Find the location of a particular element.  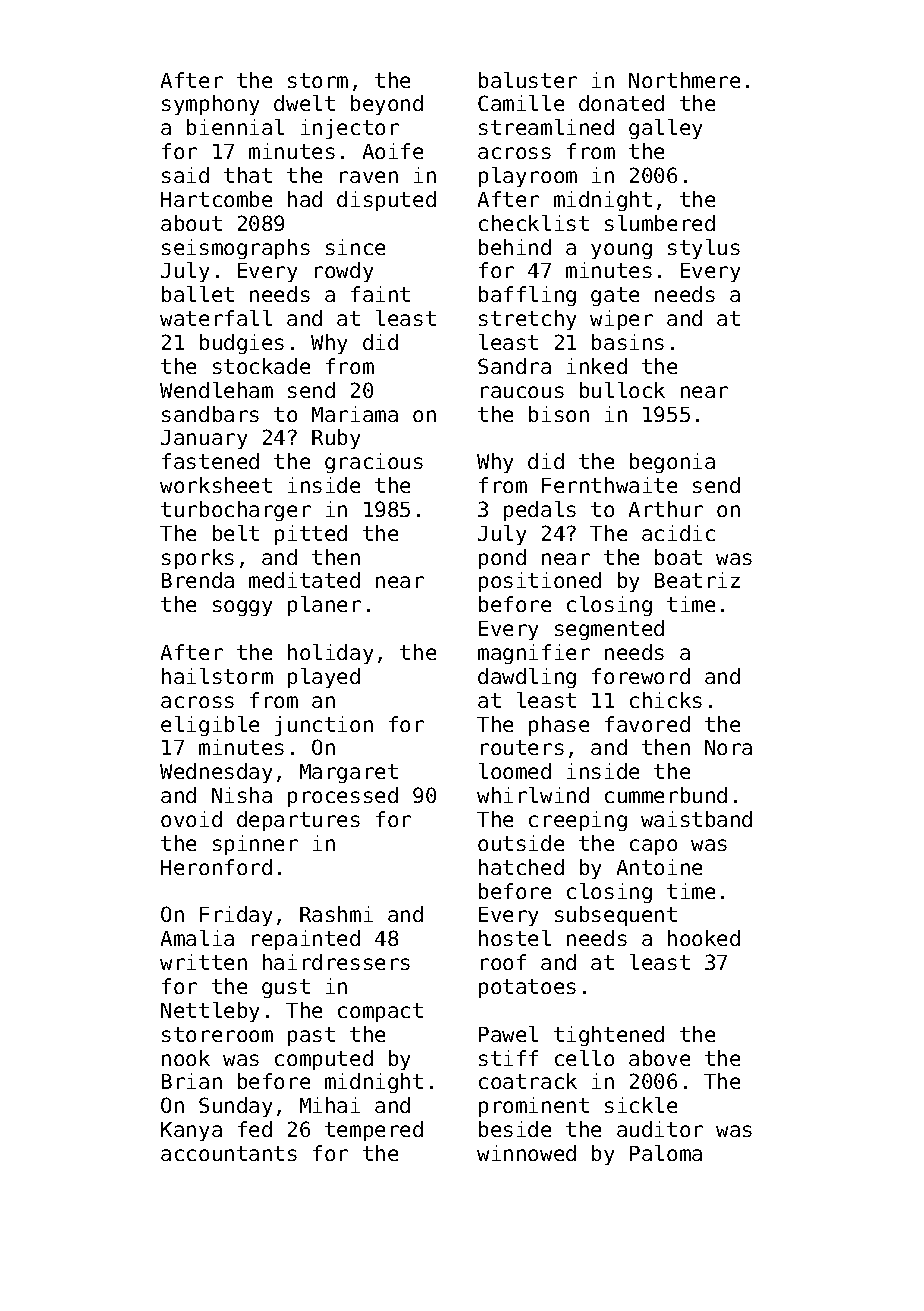

raucous is located at coordinates (522, 392).
